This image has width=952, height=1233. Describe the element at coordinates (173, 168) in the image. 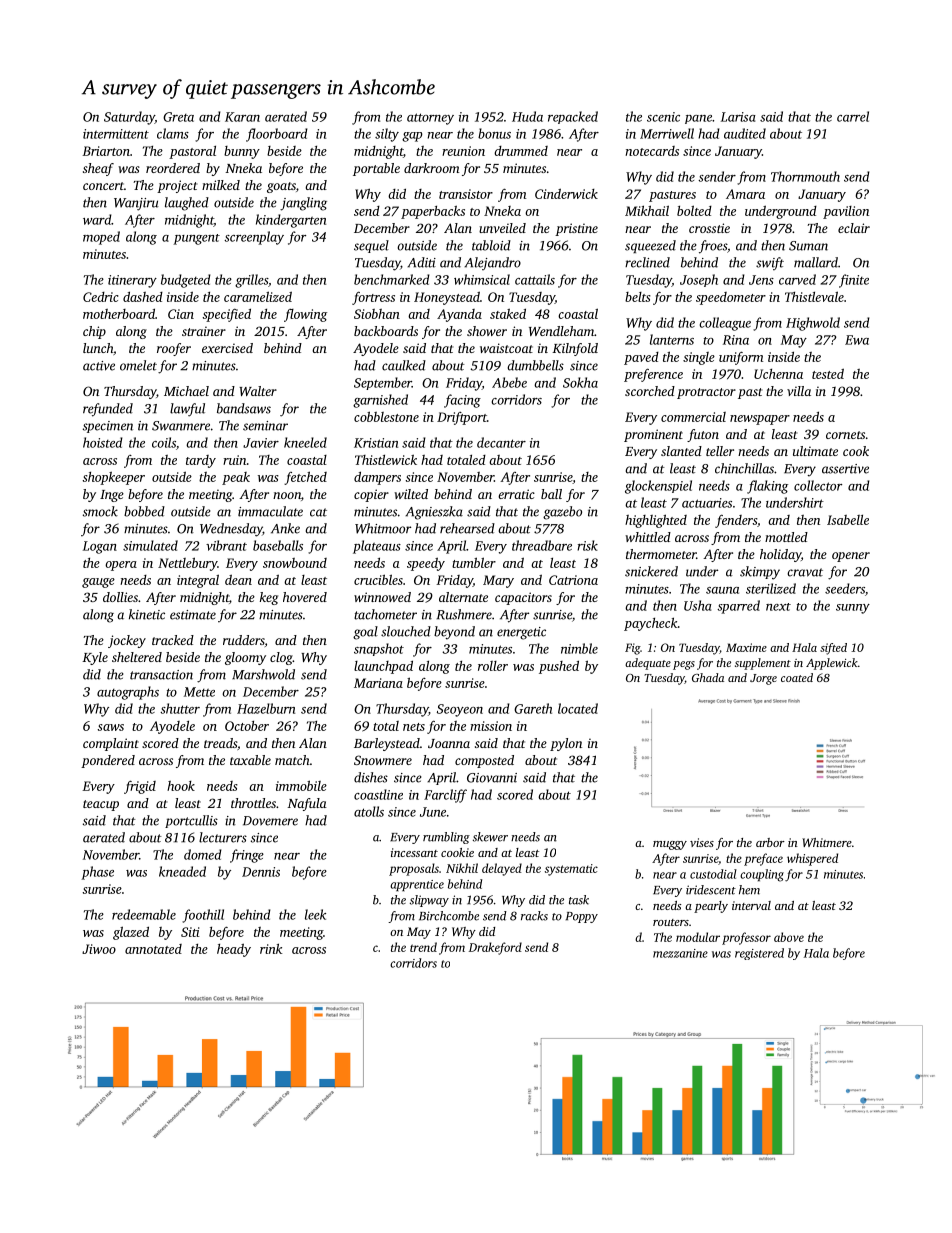

I see `reordered` at that location.
